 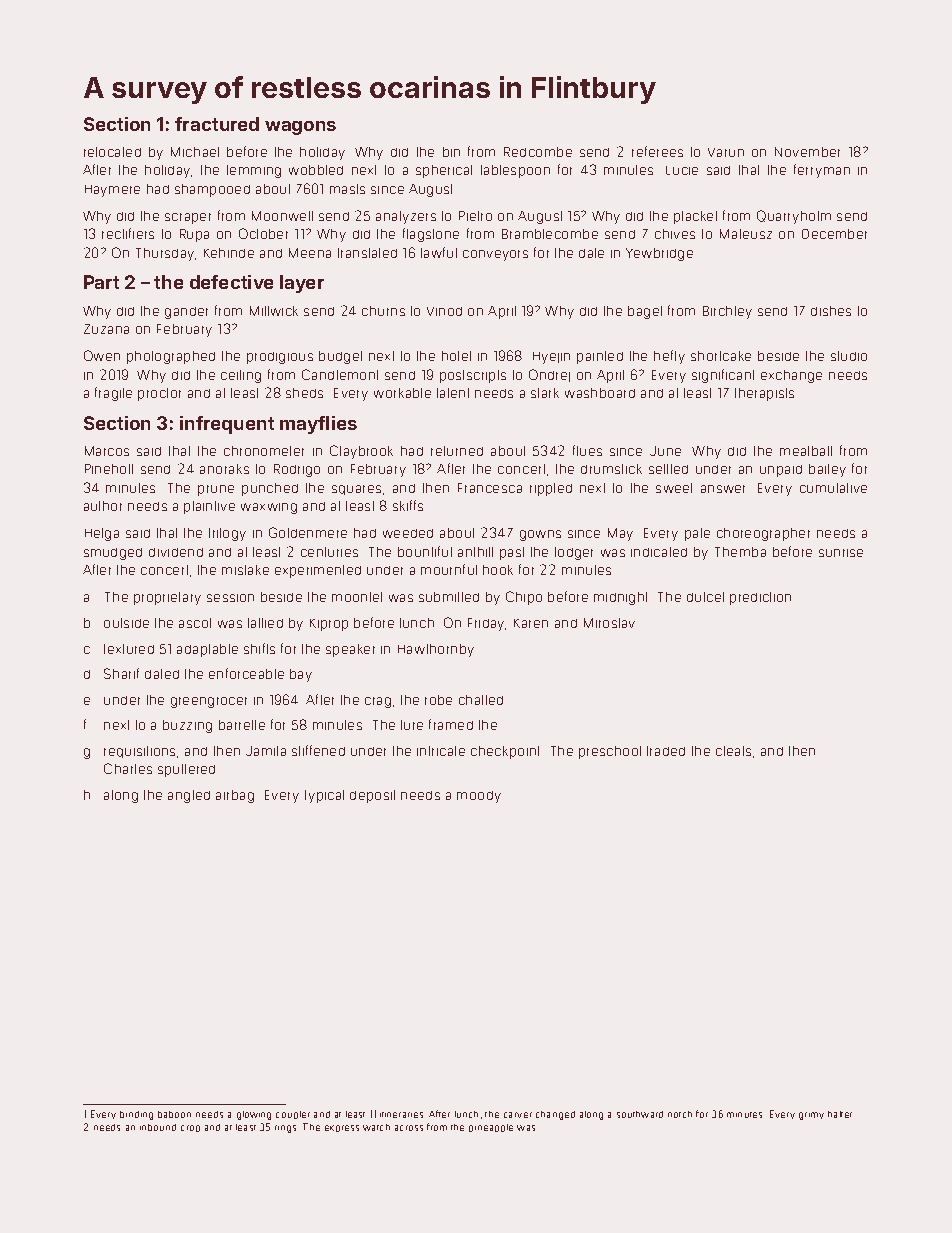 I want to click on notch, so click(x=680, y=1114).
